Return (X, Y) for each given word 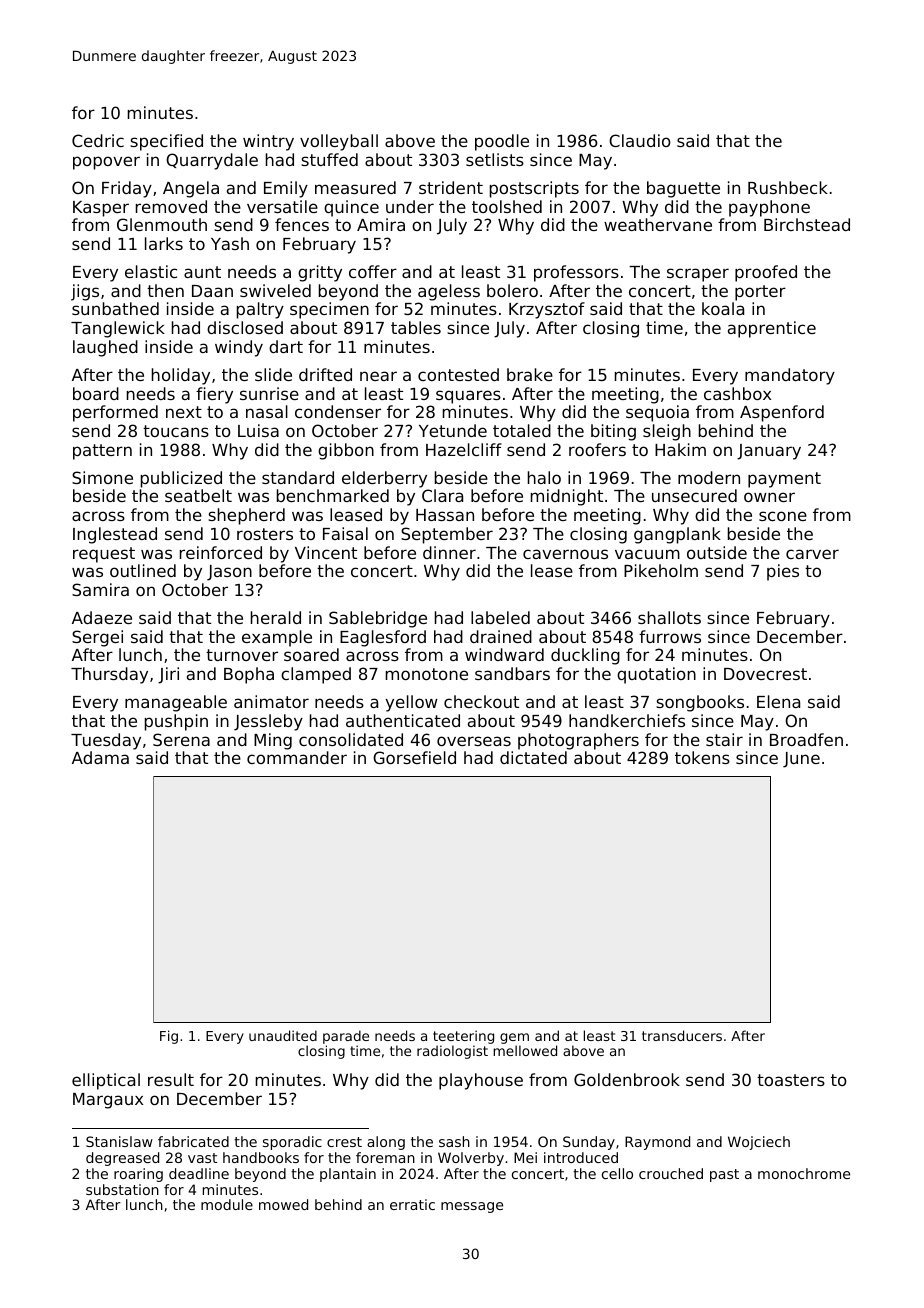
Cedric (98, 140)
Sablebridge (378, 619)
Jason (229, 573)
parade (346, 1038)
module (227, 1204)
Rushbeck (788, 187)
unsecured (694, 495)
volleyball (339, 142)
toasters (791, 1080)
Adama (100, 757)
